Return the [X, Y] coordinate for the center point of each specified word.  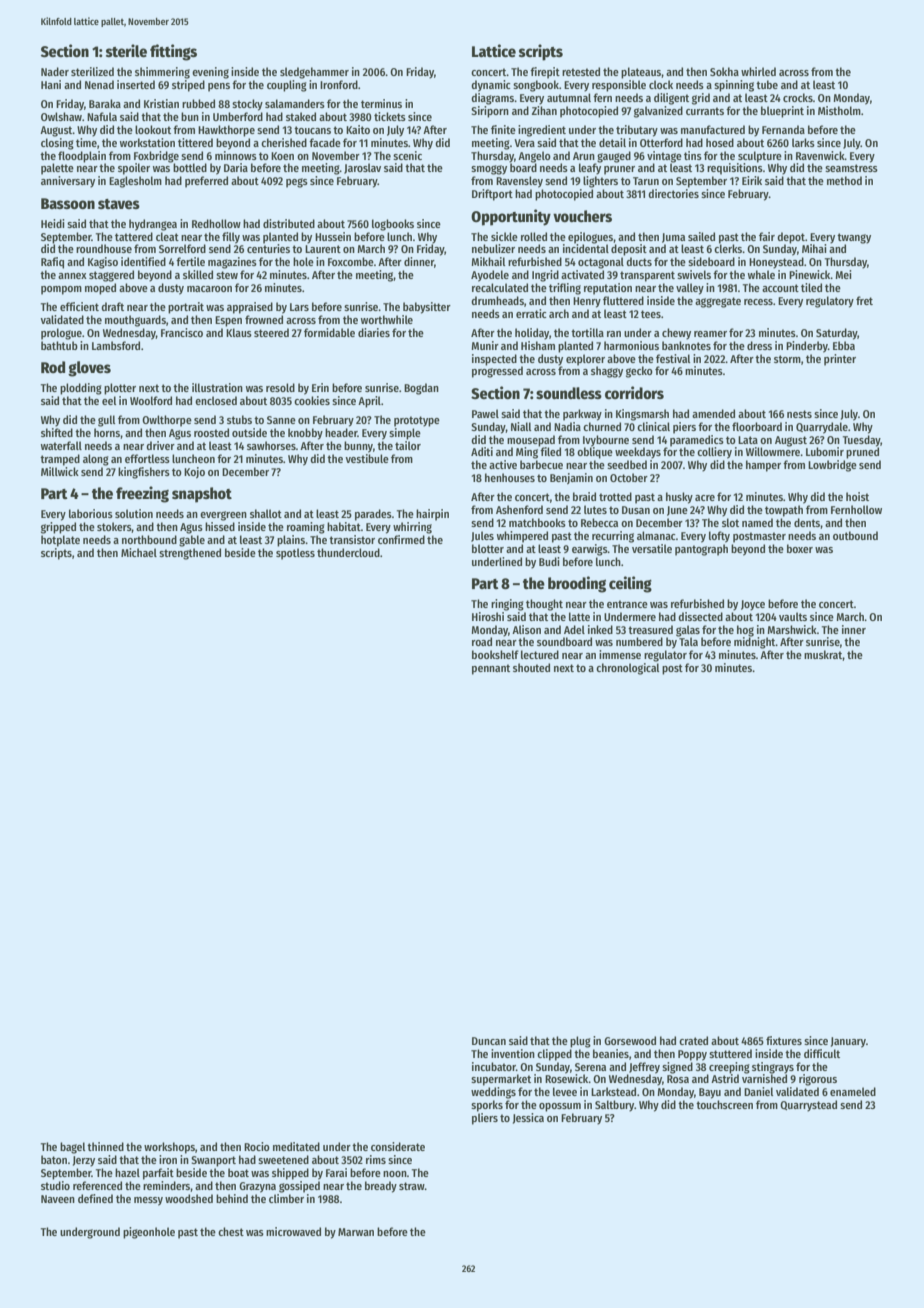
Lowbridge [832, 466]
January [848, 1042]
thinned [105, 1146]
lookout [153, 129]
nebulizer [493, 248]
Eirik [752, 180]
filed [550, 451]
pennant [491, 669]
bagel [72, 1148]
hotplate [60, 541]
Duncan [489, 1041]
